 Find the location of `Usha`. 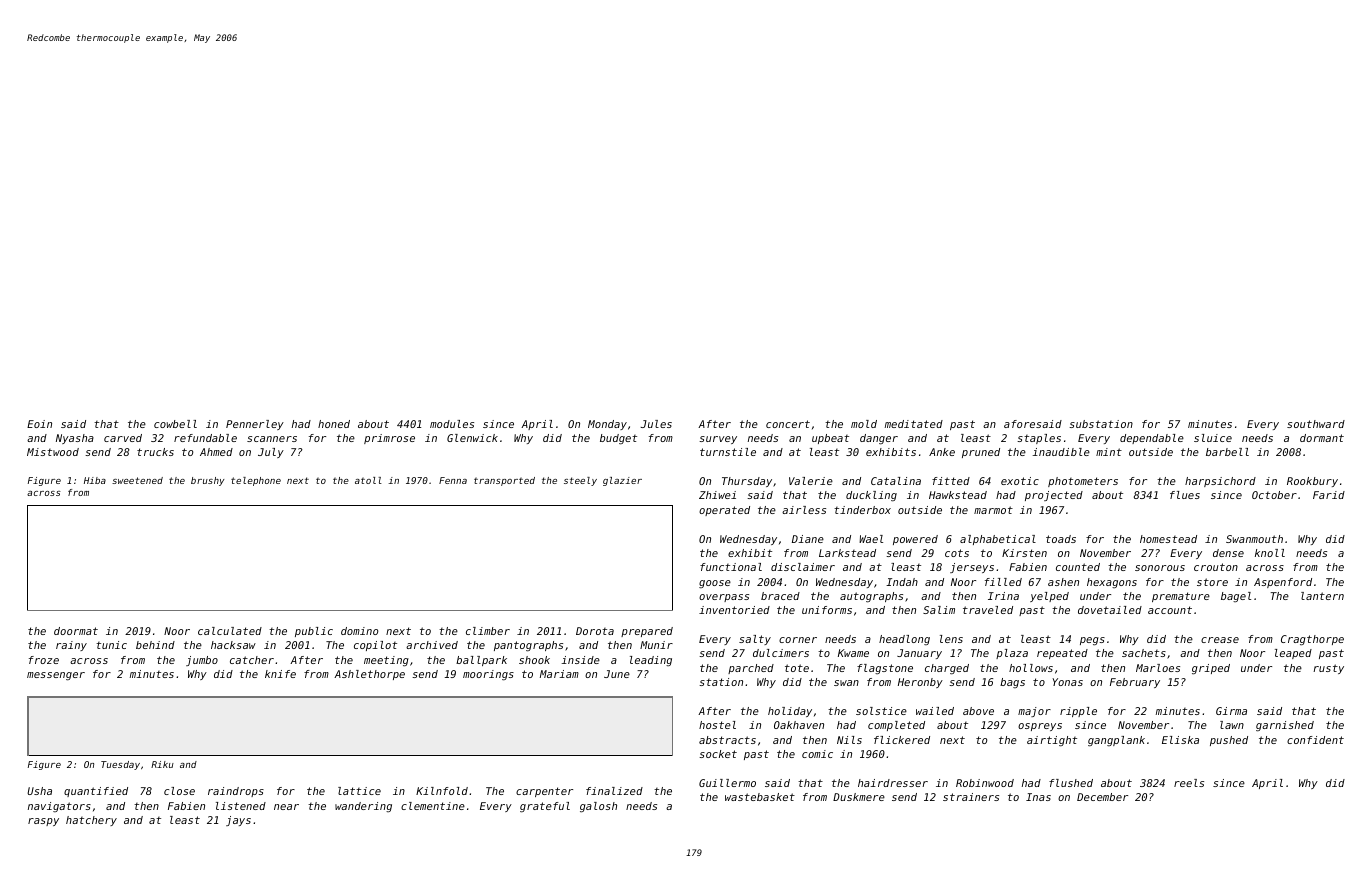

Usha is located at coordinates (39, 791).
